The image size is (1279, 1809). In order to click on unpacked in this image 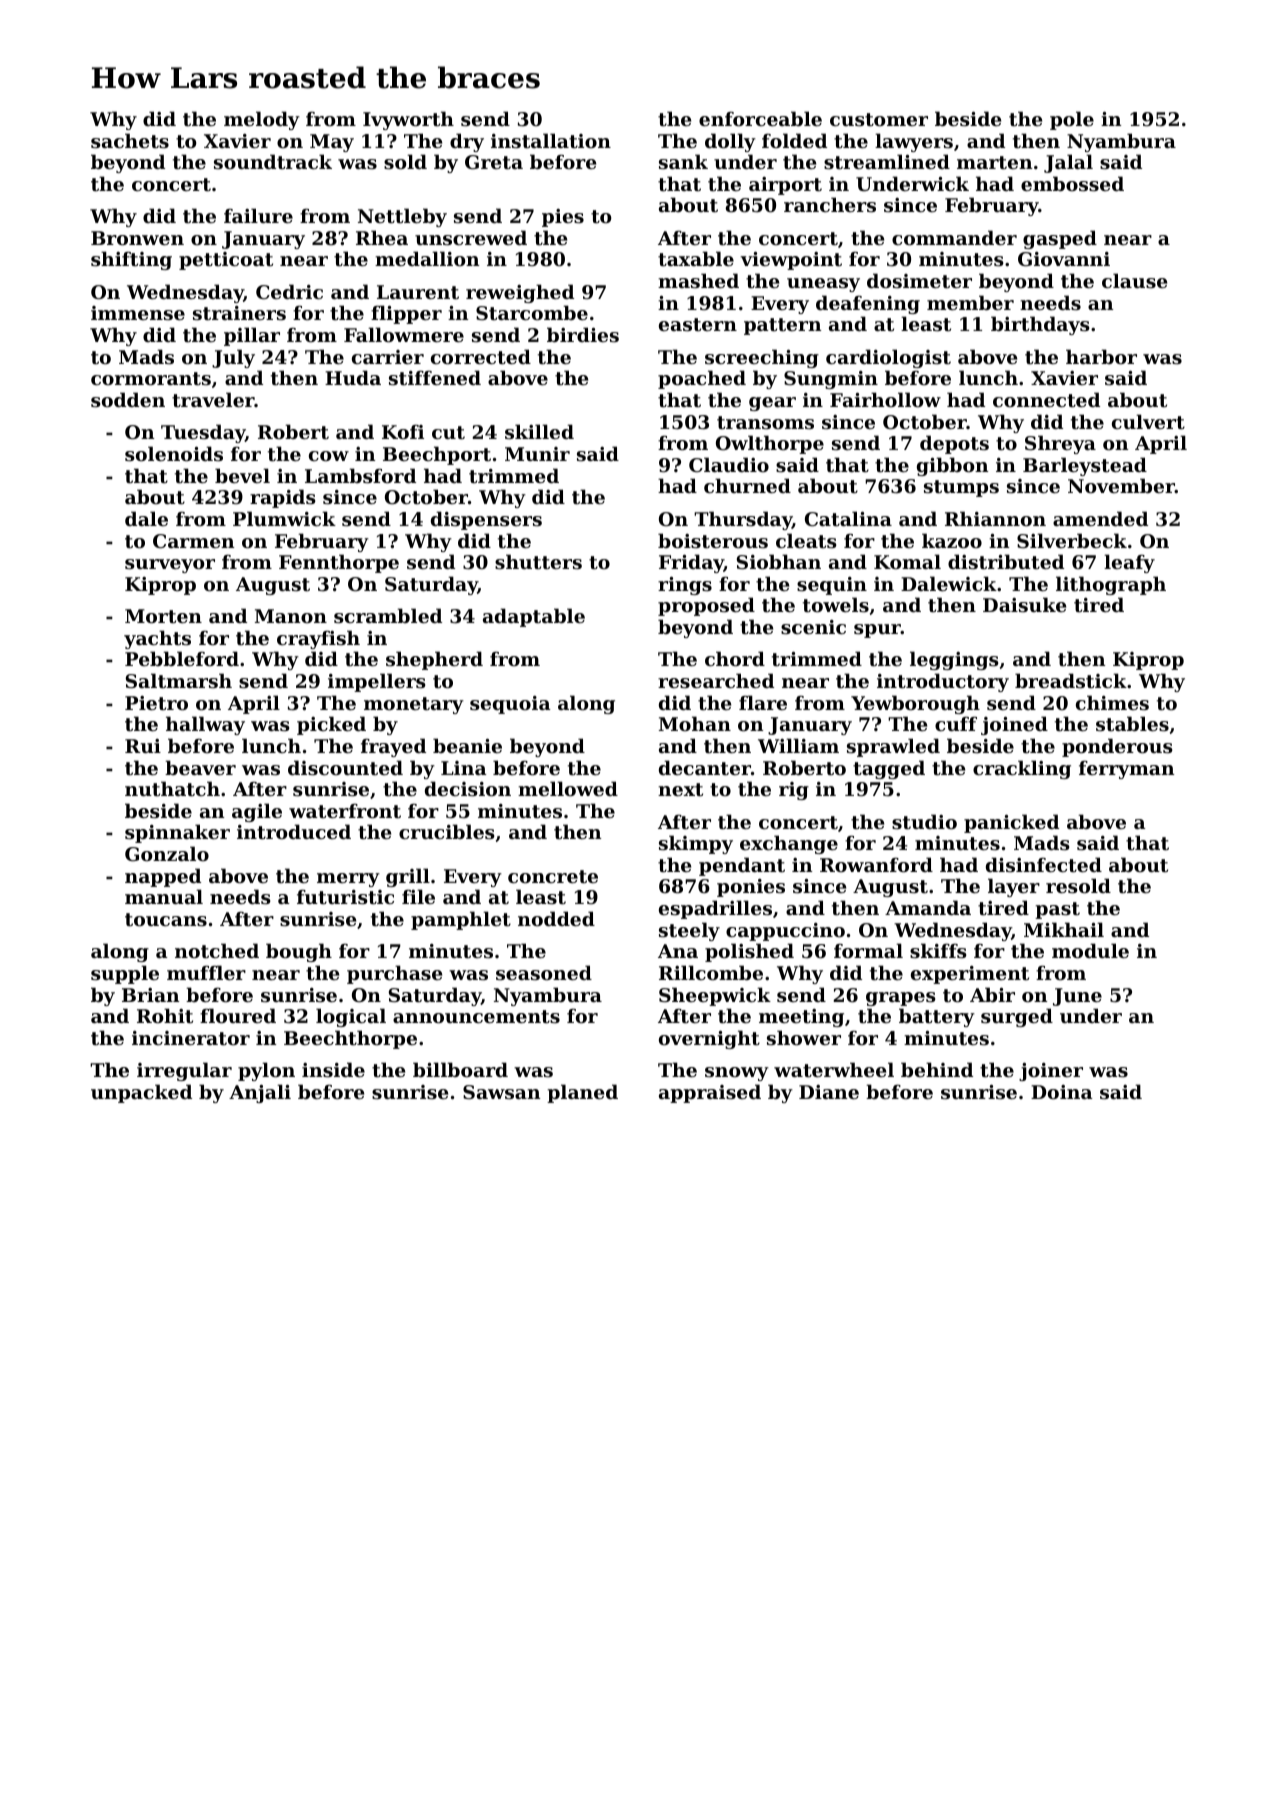, I will do `click(141, 1093)`.
